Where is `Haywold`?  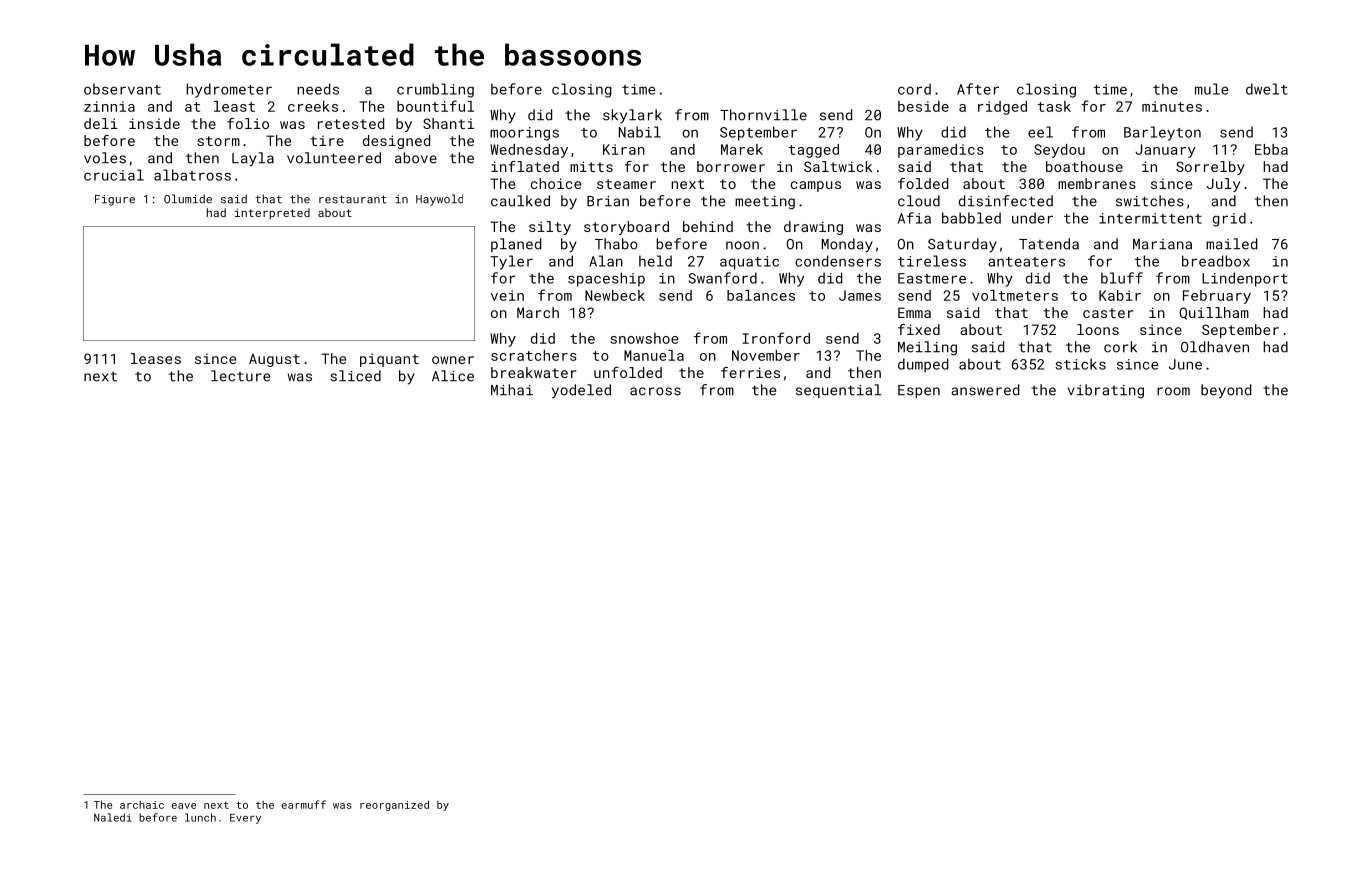
Haywold is located at coordinates (439, 200).
